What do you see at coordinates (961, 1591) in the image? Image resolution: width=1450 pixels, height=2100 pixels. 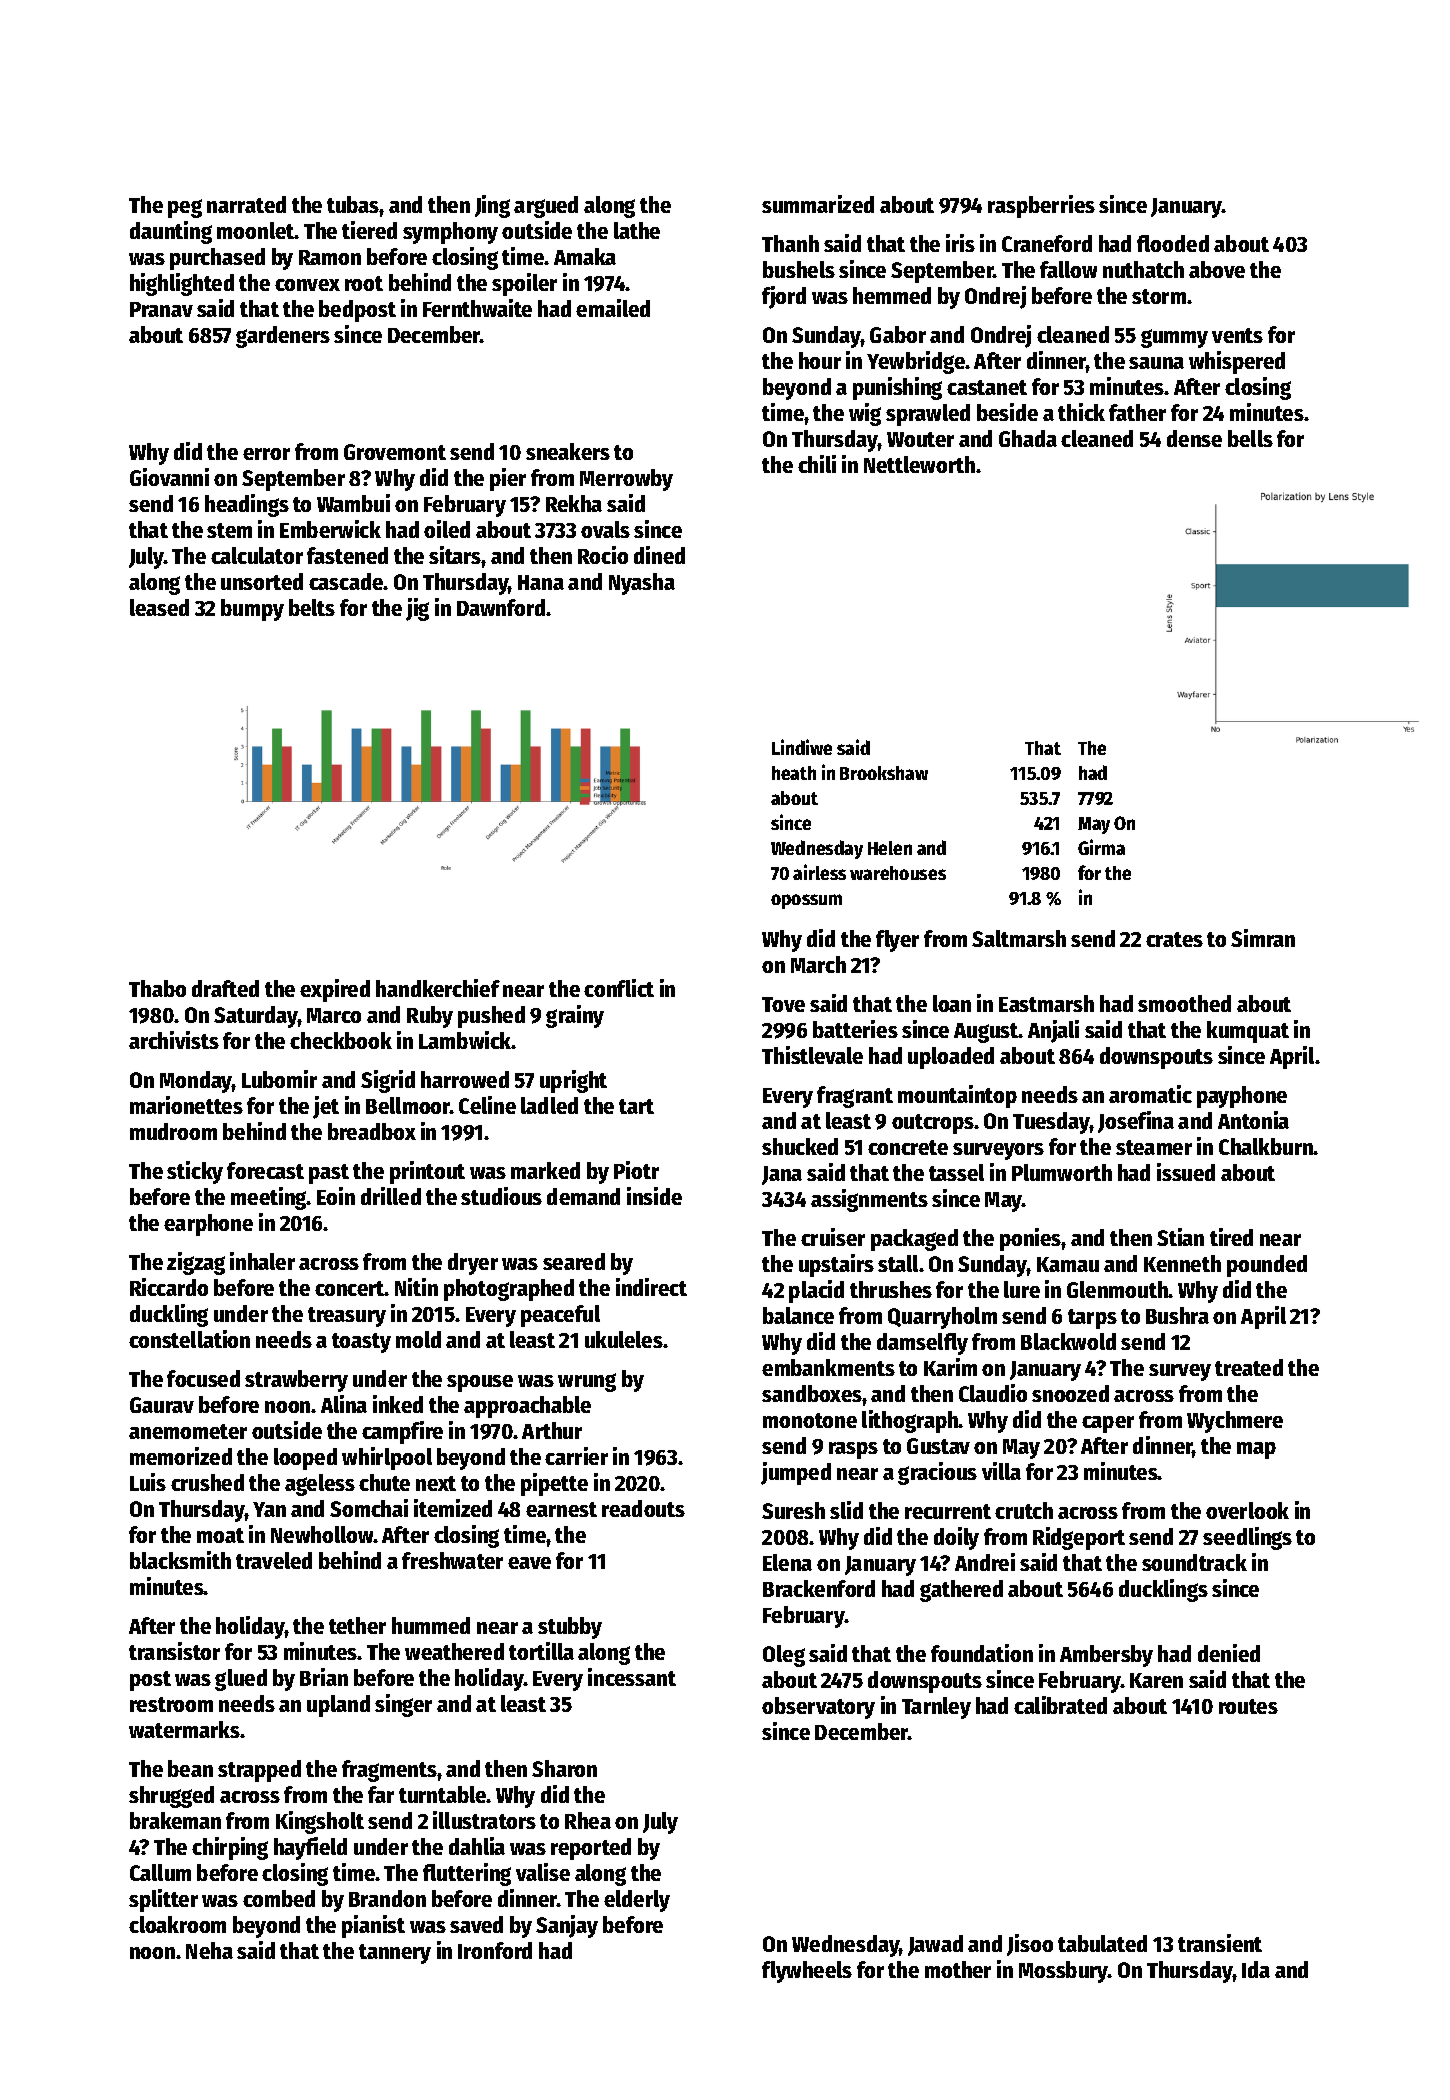 I see `gathered` at bounding box center [961, 1591].
